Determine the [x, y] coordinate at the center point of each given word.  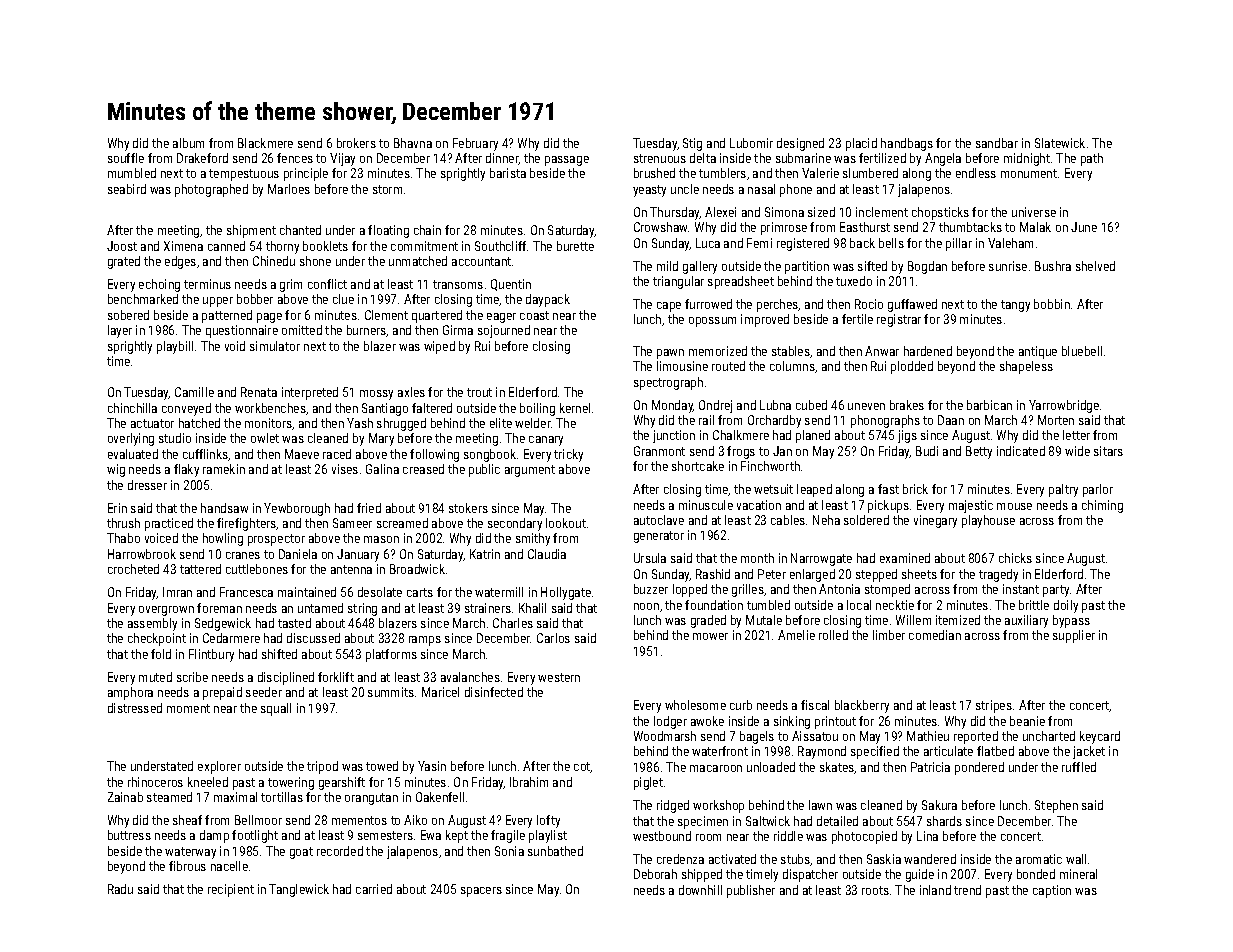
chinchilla [132, 408]
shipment [251, 231]
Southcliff [500, 246]
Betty [979, 452]
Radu [120, 889]
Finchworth [770, 466]
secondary [515, 524]
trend [967, 890]
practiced [169, 524]
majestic [971, 506]
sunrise [1008, 266]
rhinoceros [155, 782]
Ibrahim [529, 782]
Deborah [655, 874]
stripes [994, 706]
